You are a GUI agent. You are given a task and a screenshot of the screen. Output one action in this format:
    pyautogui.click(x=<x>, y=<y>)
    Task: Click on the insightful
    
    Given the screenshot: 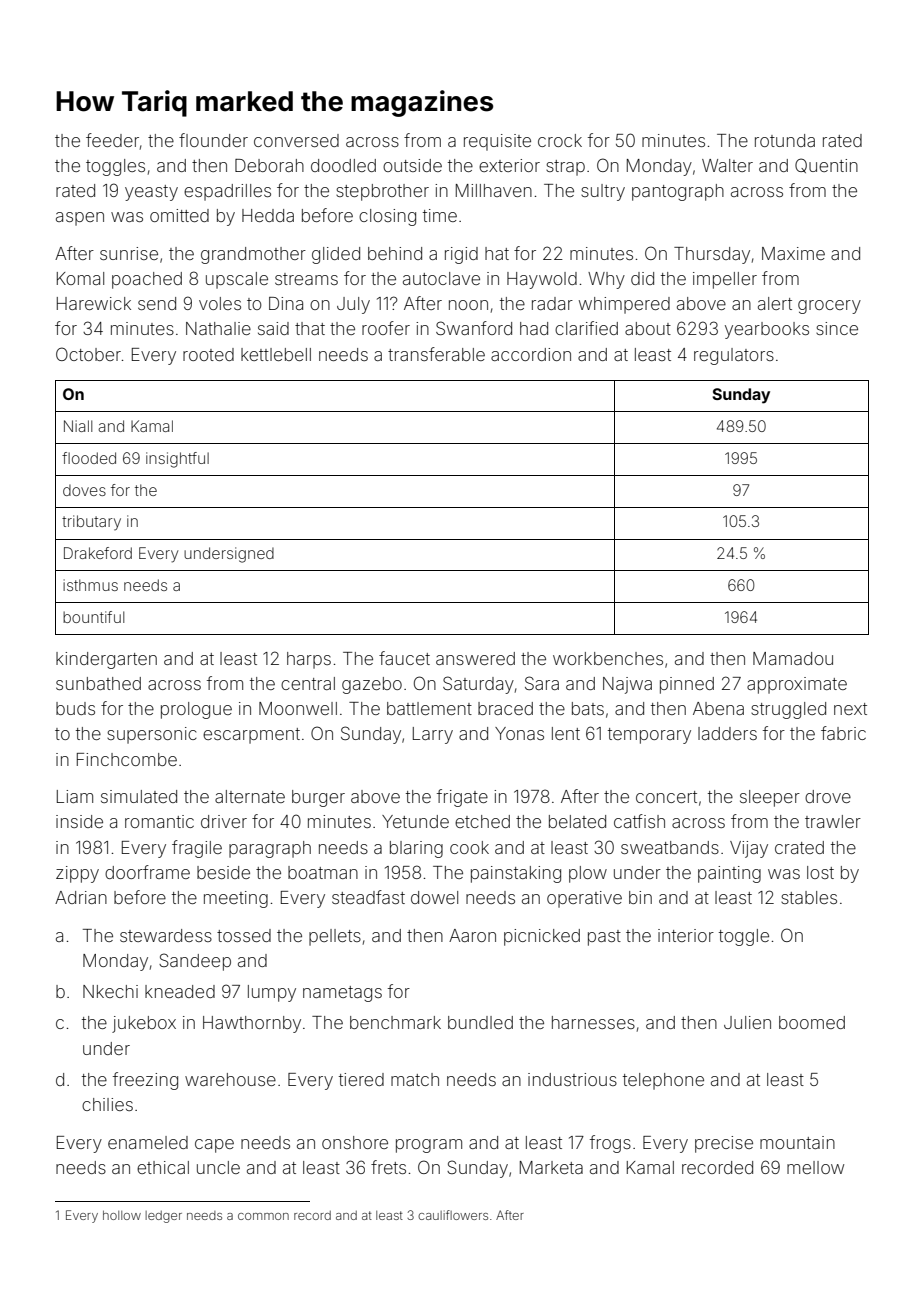 What is the action you would take?
    pyautogui.click(x=177, y=460)
